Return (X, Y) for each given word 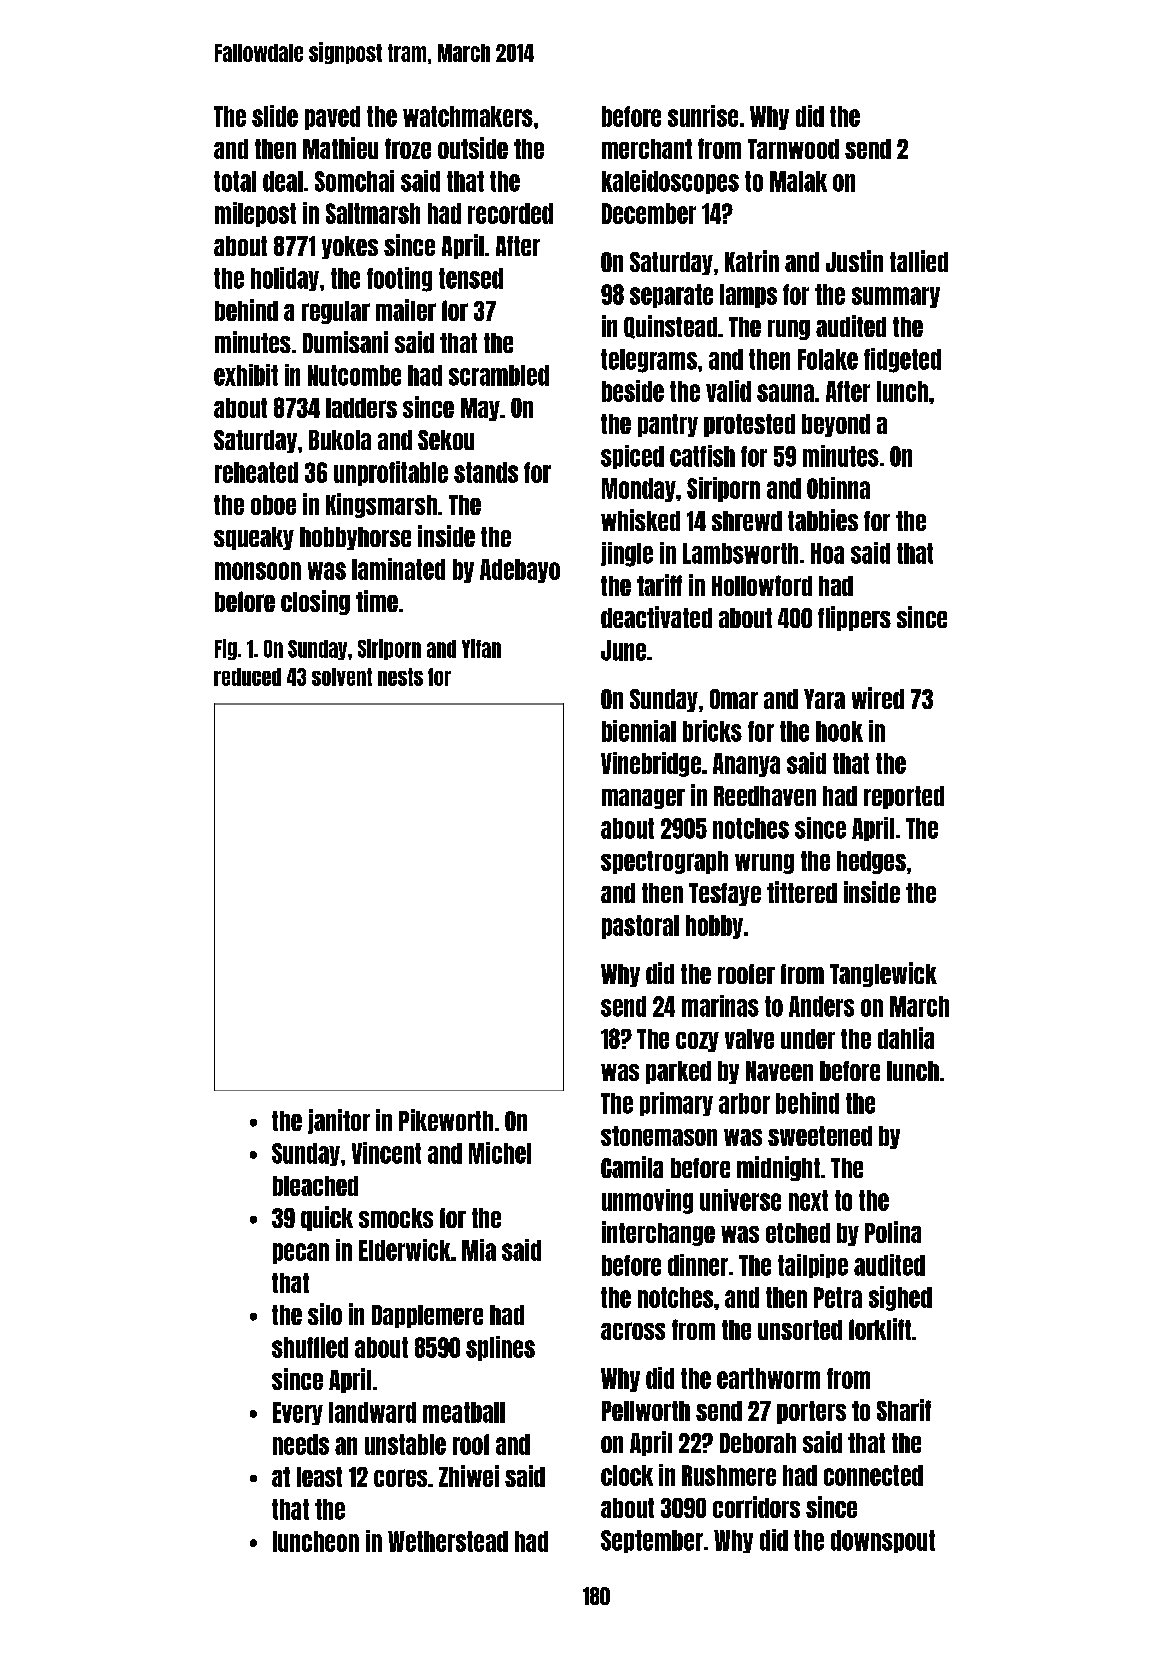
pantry (668, 425)
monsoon (258, 571)
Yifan (481, 648)
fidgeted (902, 360)
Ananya (746, 765)
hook (839, 731)
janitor (339, 1121)
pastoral (640, 927)
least (319, 1477)
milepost (255, 214)
